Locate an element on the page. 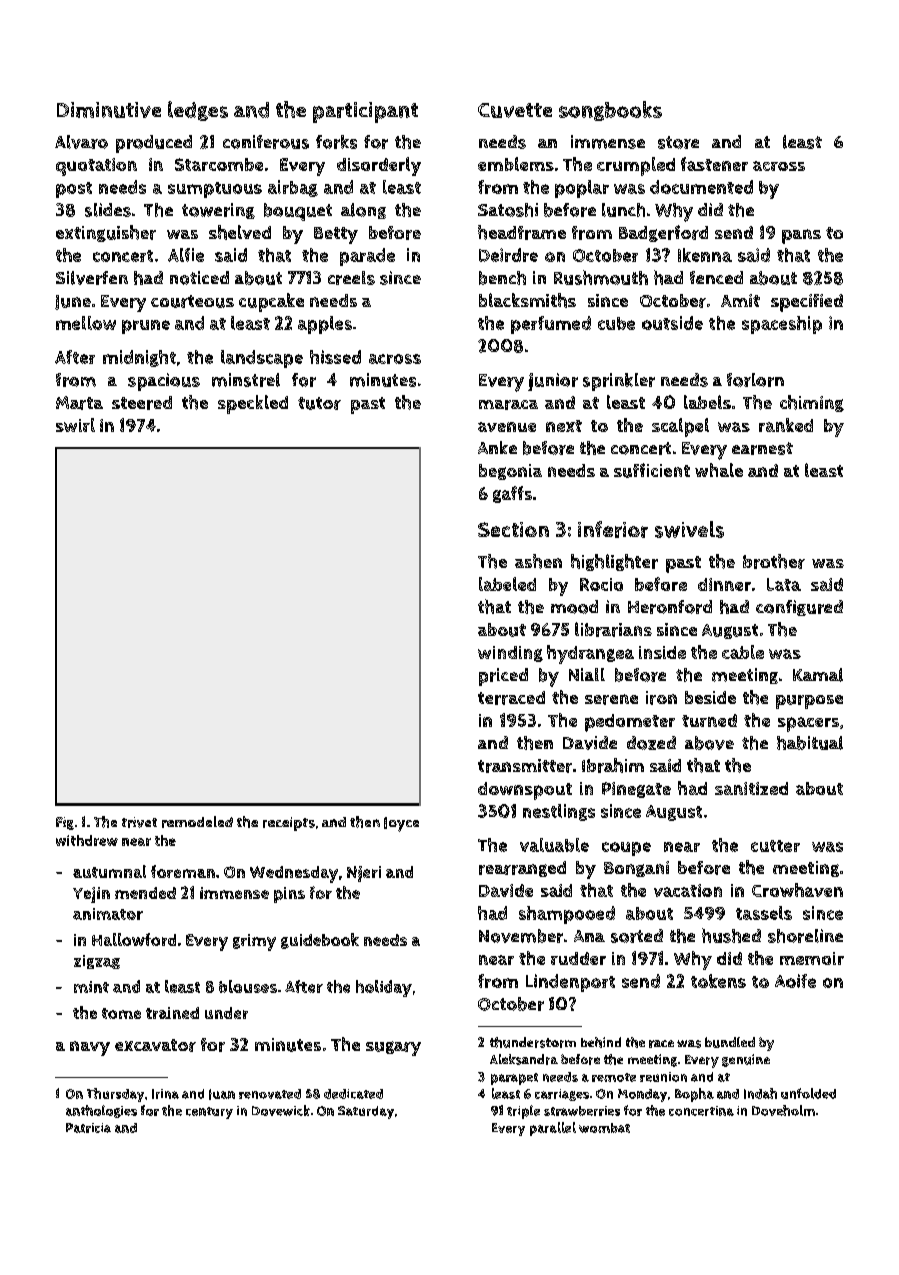  tassels is located at coordinates (764, 913).
